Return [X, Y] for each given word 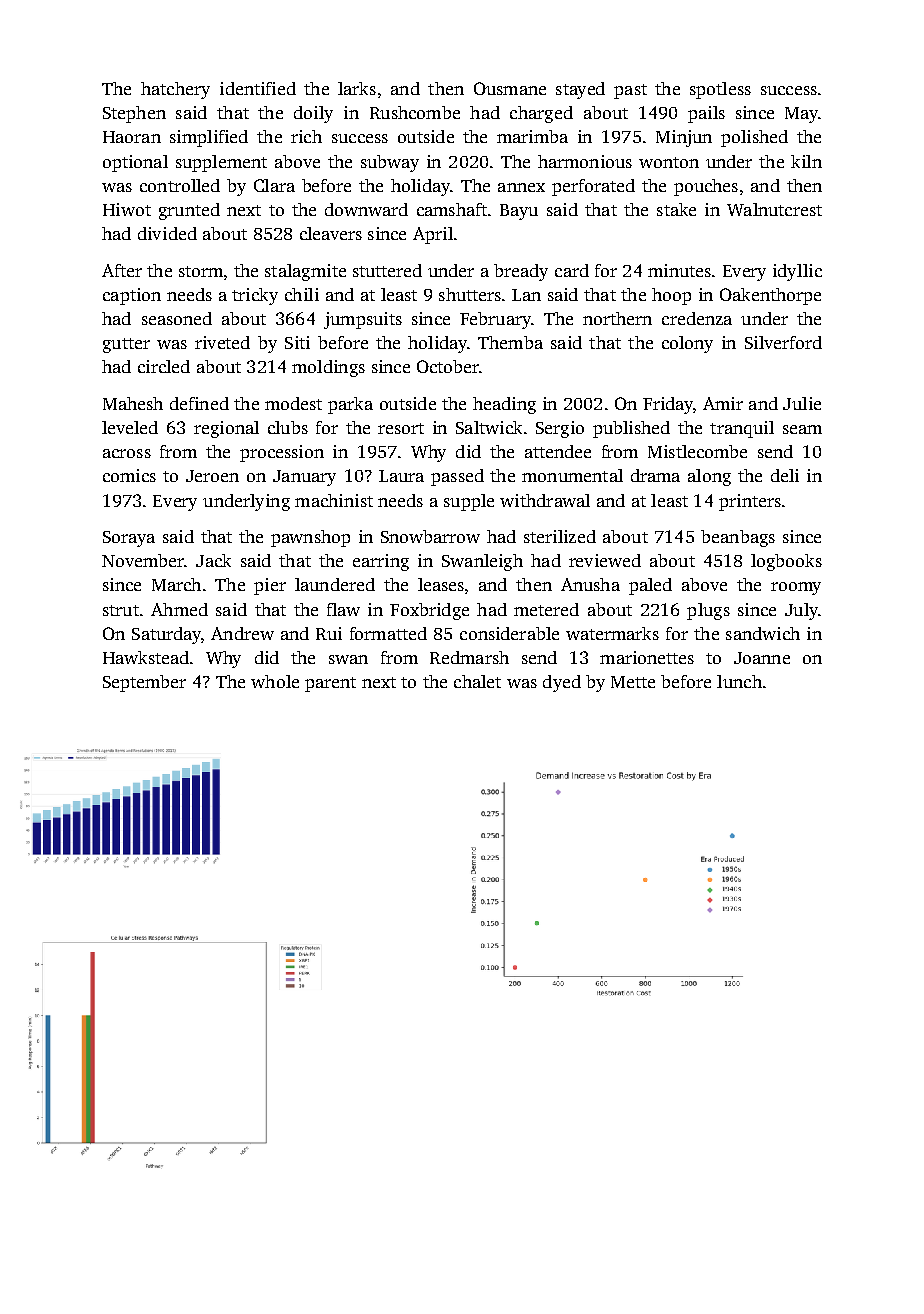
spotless [720, 90]
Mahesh [133, 403]
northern [617, 318]
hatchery [175, 90]
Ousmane [510, 88]
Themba [510, 342]
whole [275, 681]
